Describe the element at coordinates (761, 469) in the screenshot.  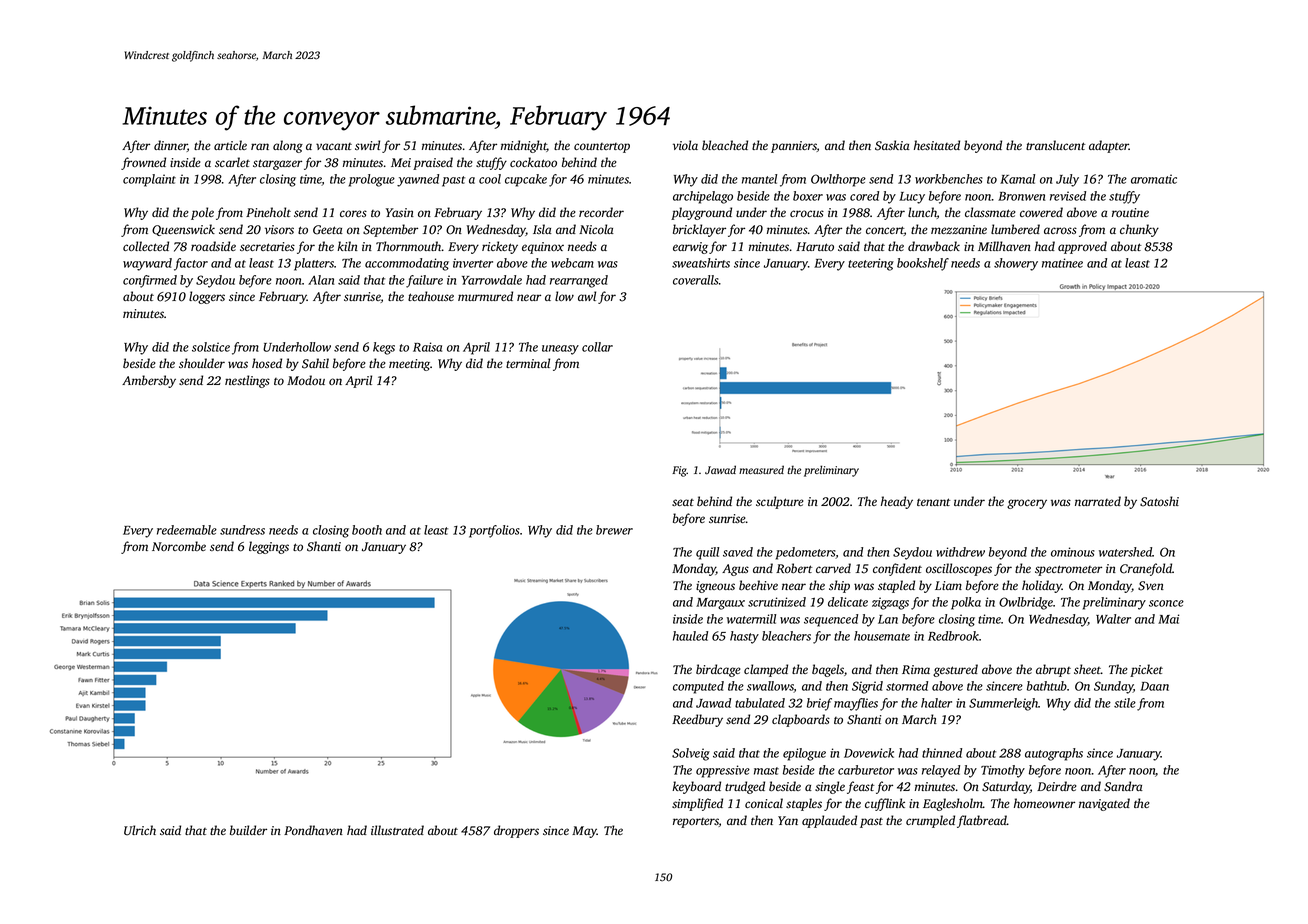
I see `measured` at that location.
